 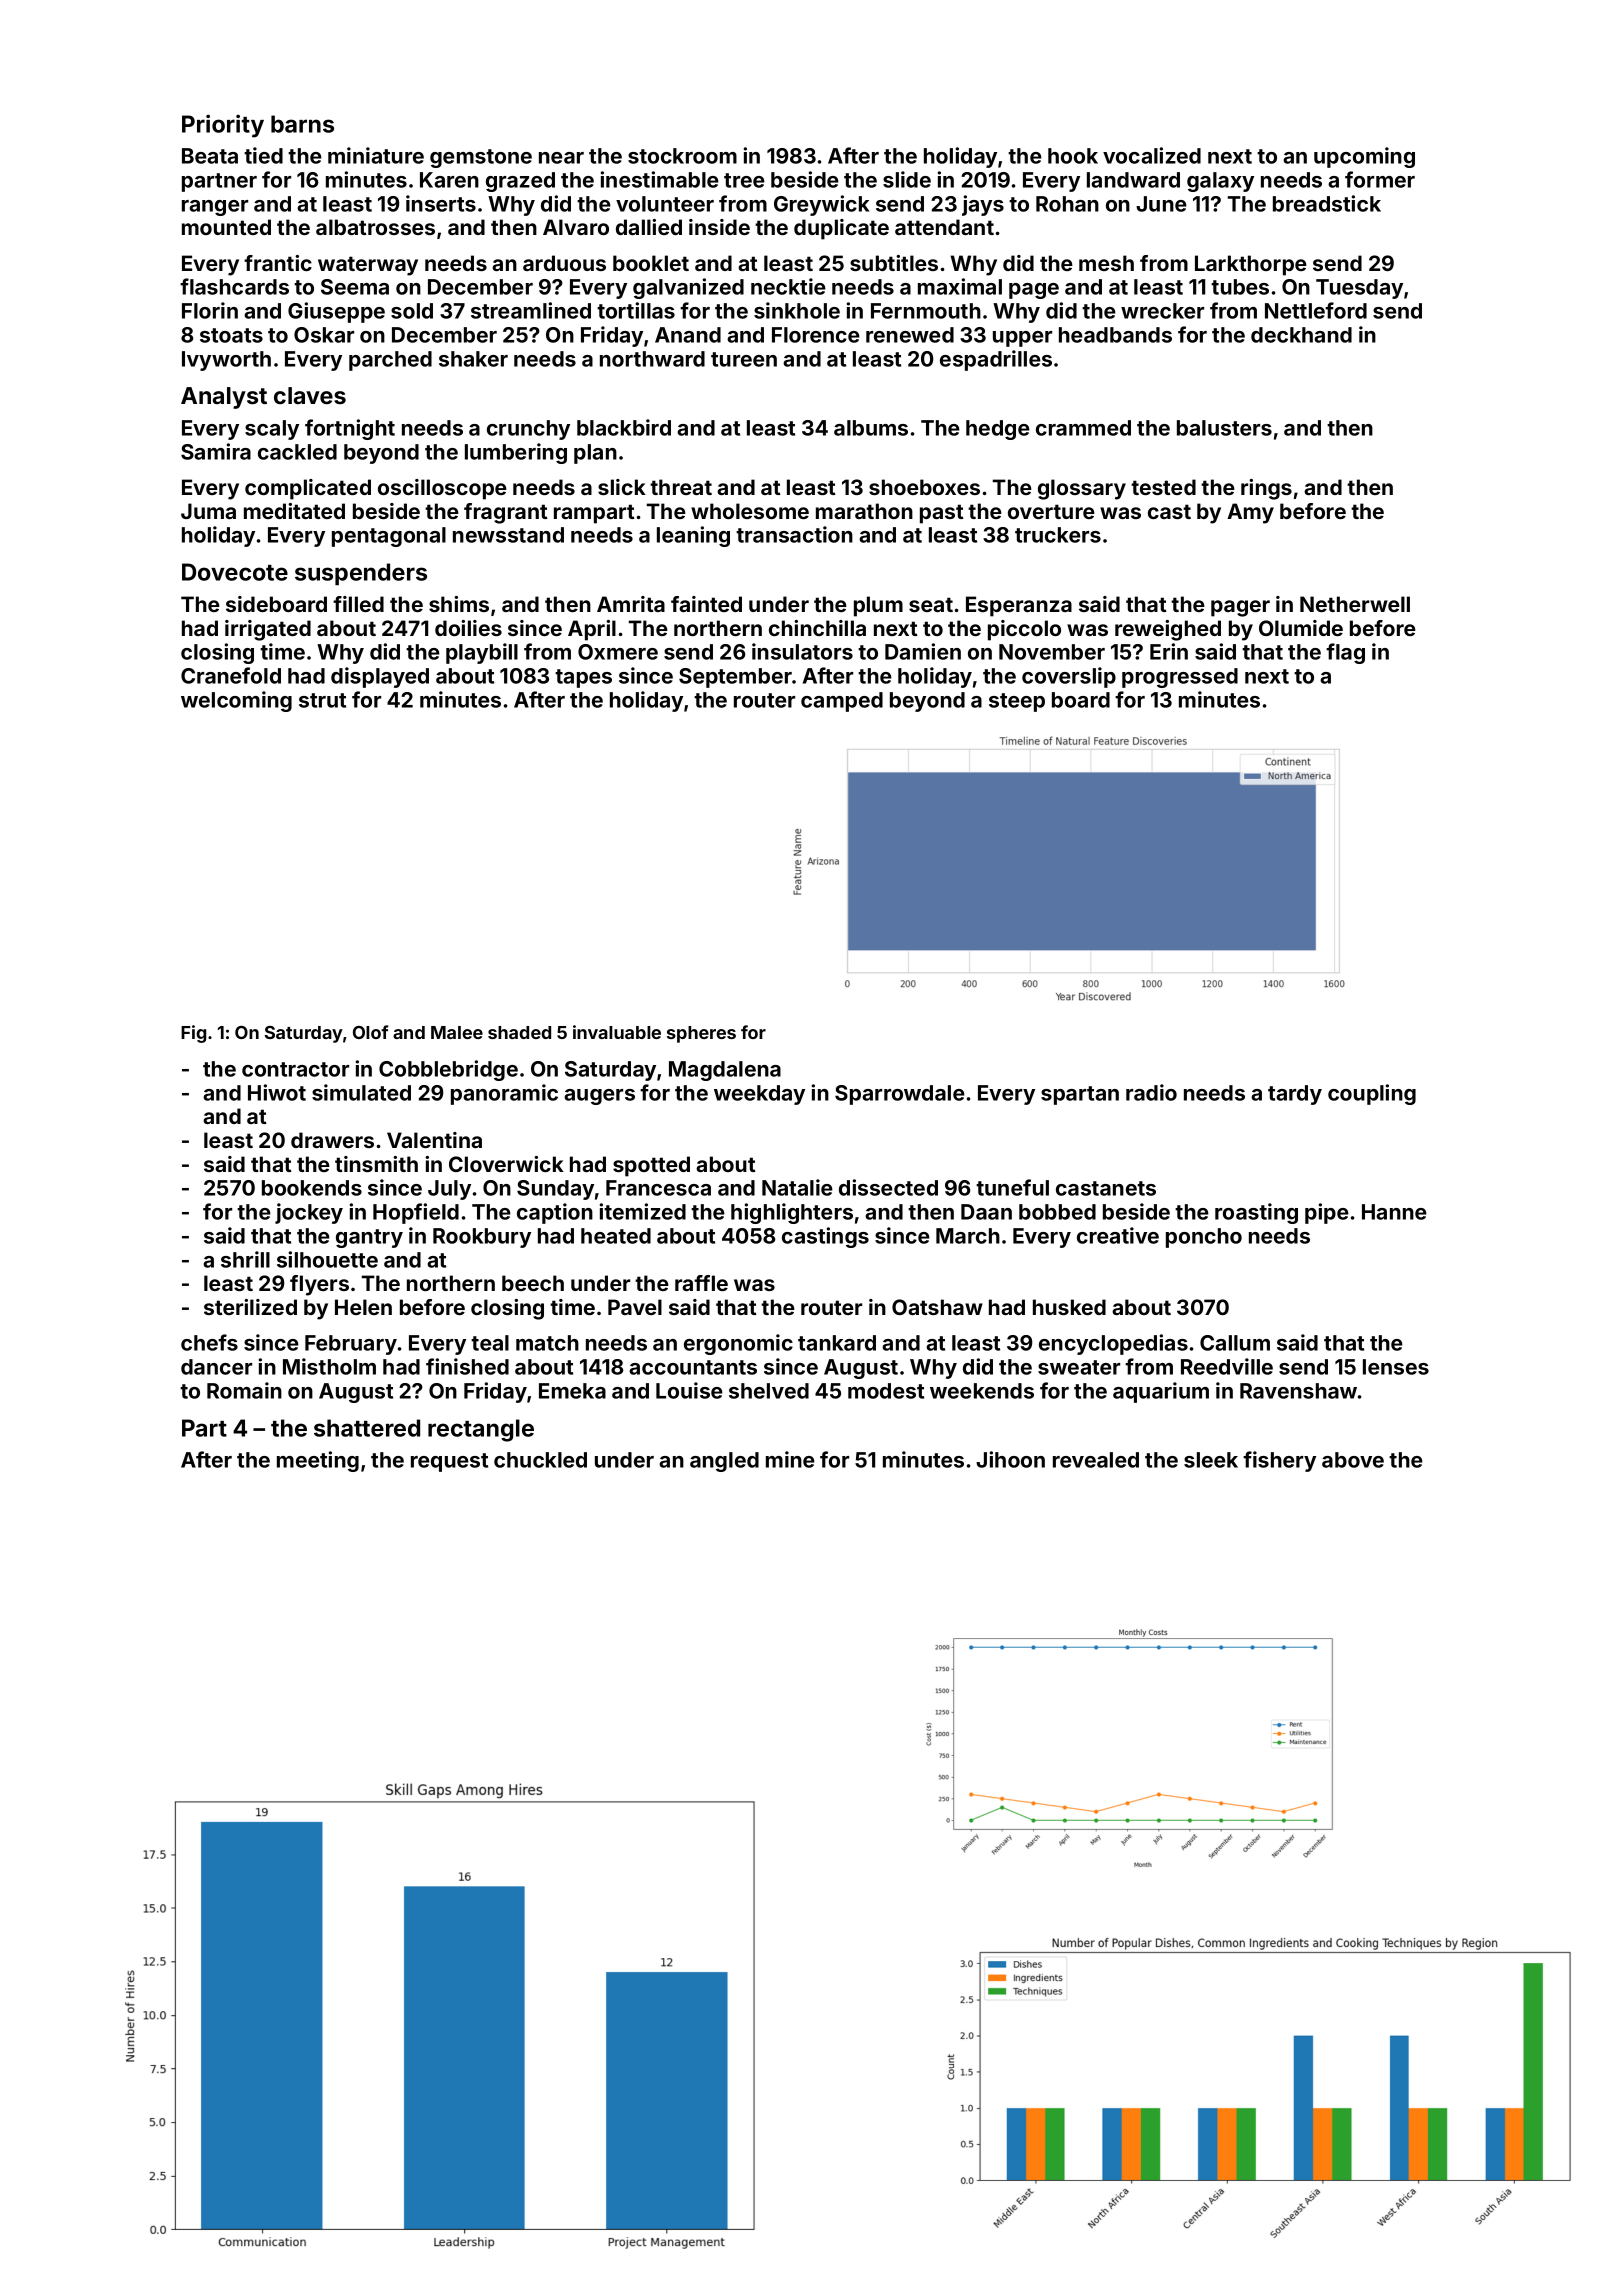 What do you see at coordinates (1151, 1092) in the image?
I see `radio` at bounding box center [1151, 1092].
